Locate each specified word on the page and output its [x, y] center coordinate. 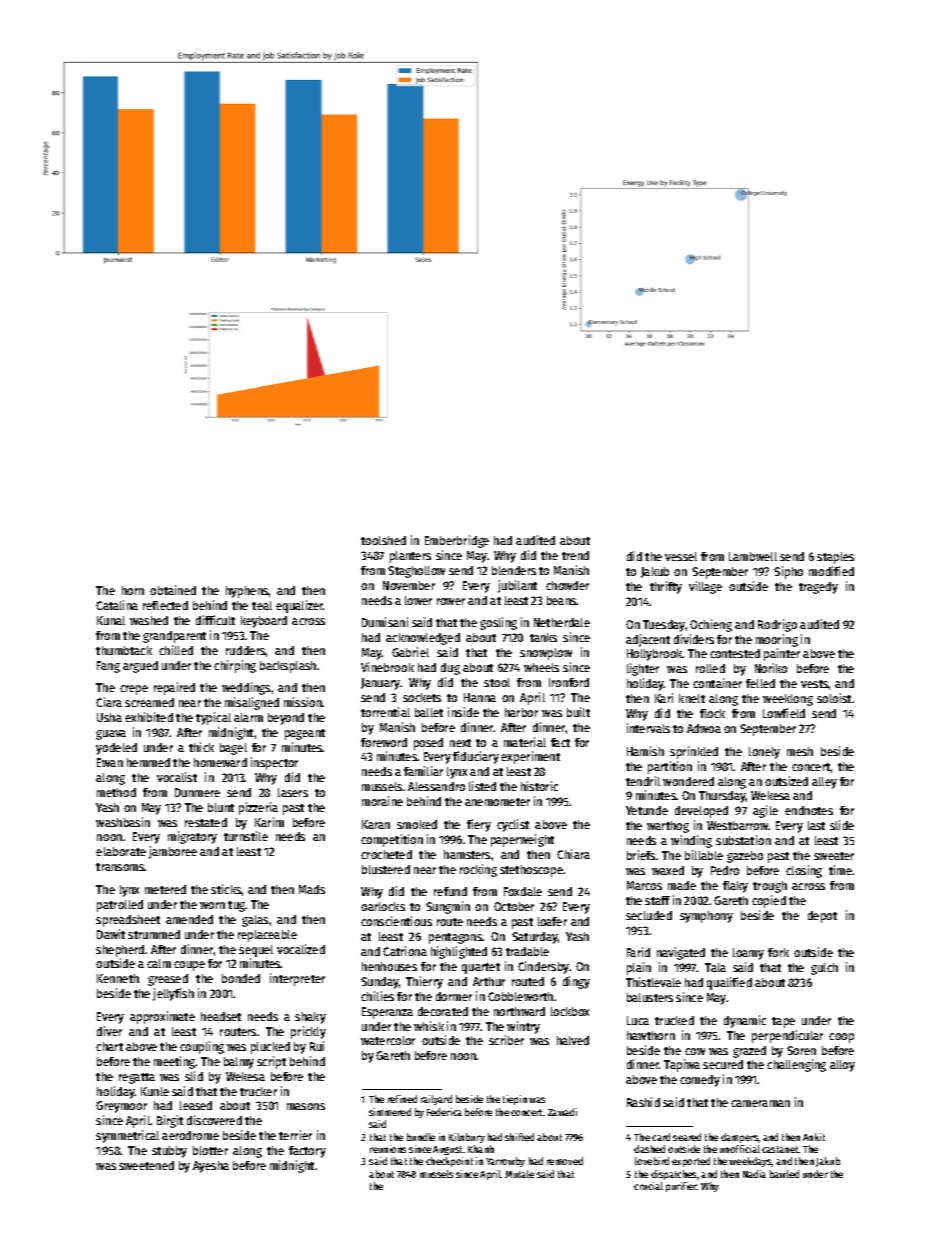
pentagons [455, 938]
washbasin [123, 822]
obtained [173, 590]
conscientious [396, 921]
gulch [824, 969]
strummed [154, 934]
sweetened [146, 1165]
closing [804, 871]
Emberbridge [457, 541]
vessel [681, 556]
